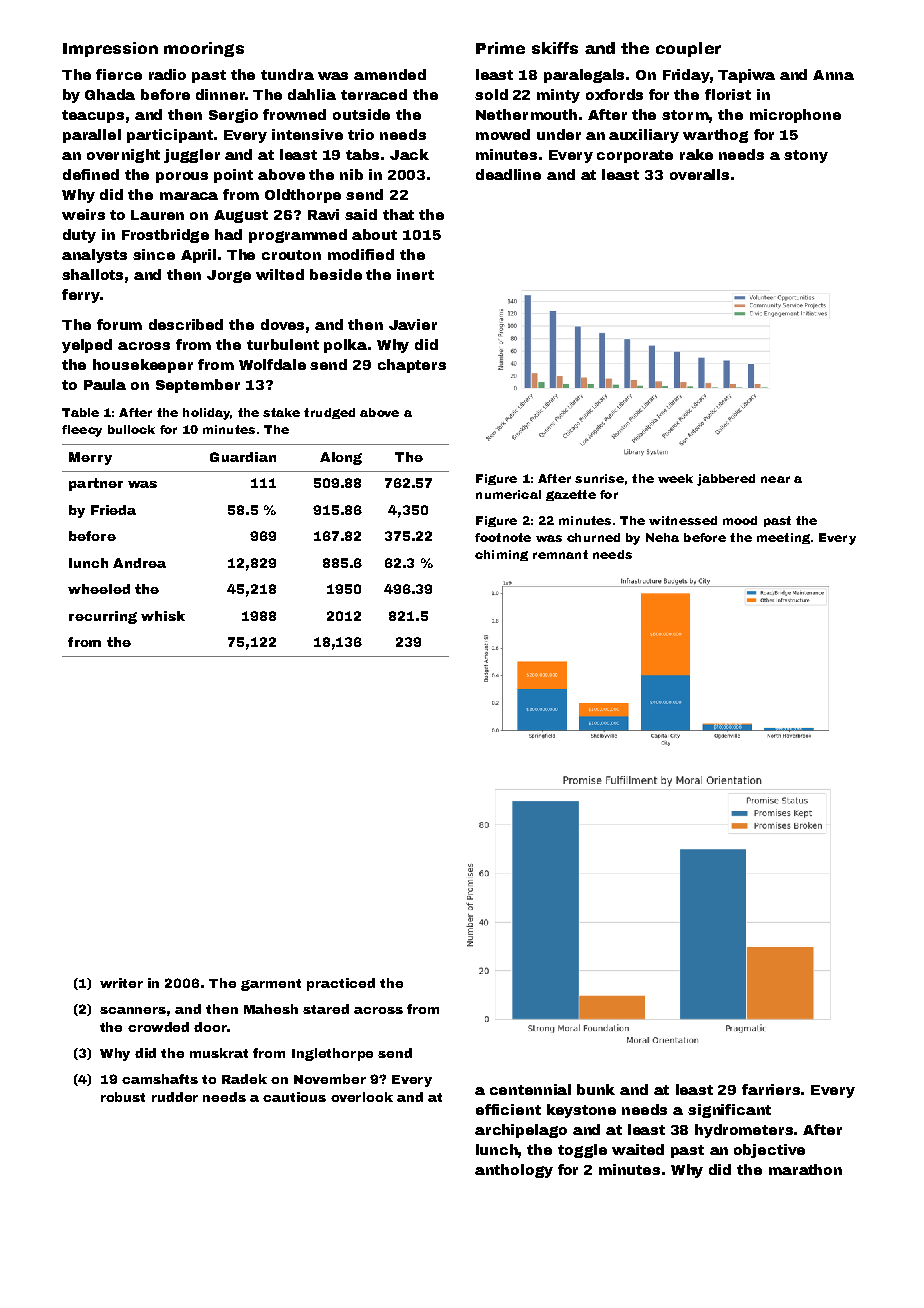  What do you see at coordinates (294, 1097) in the image?
I see `cautious` at bounding box center [294, 1097].
